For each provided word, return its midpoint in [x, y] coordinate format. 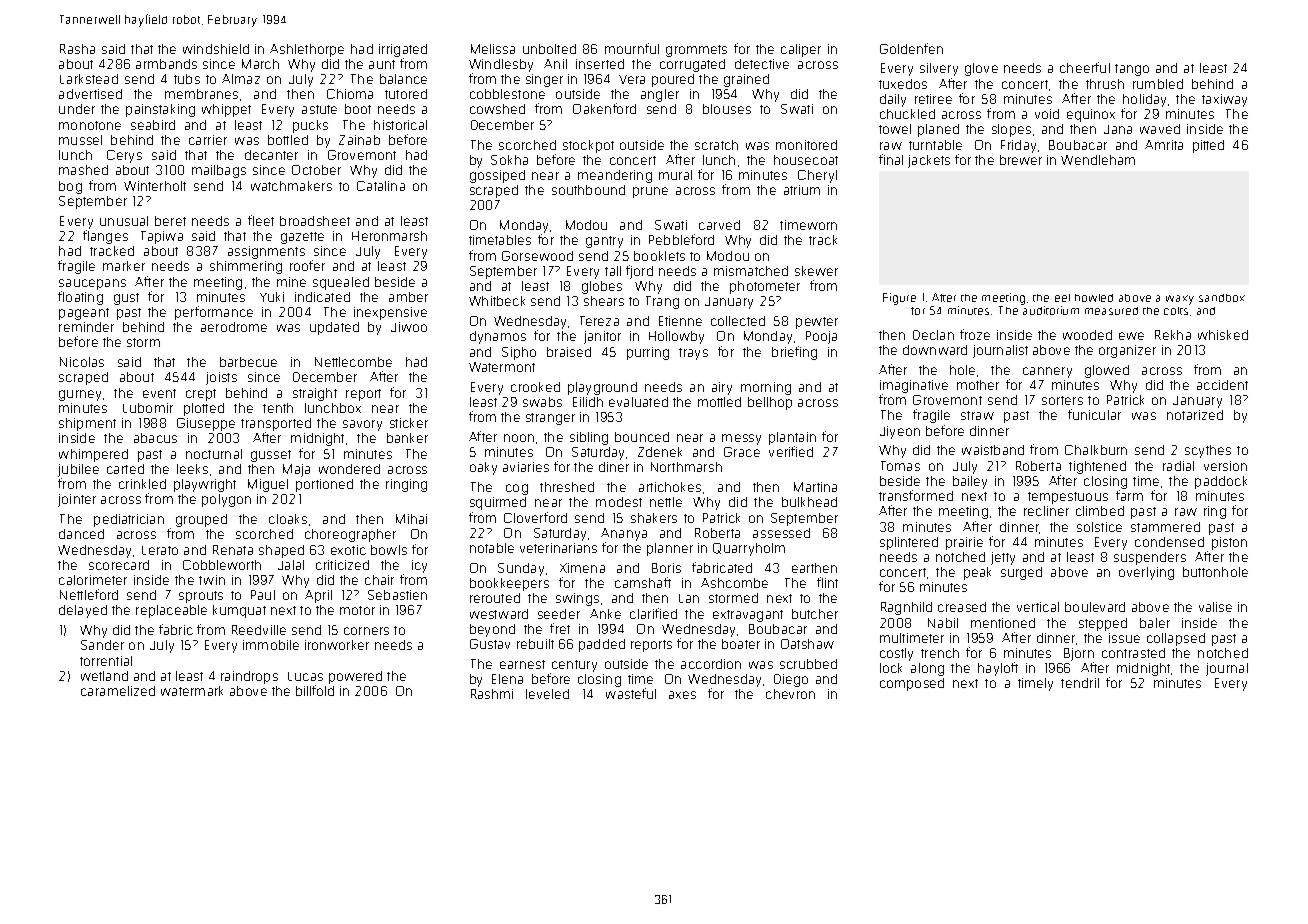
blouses [727, 109]
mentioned [1003, 623]
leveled [547, 694]
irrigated [403, 50]
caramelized [118, 691]
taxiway [1224, 100]
